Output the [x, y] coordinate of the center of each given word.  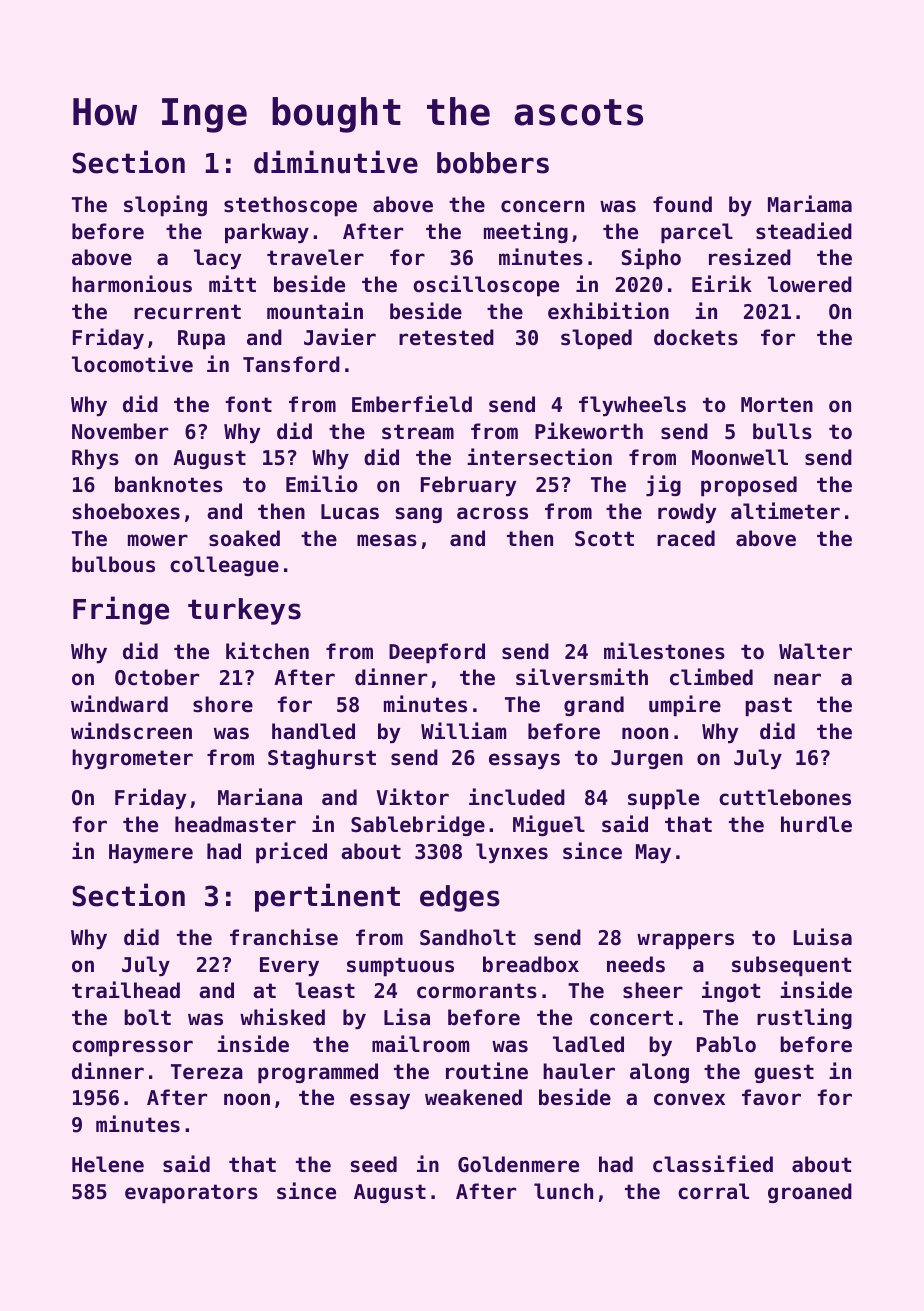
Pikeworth [589, 431]
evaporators [191, 1193]
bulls [782, 431]
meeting [526, 232]
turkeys [244, 611]
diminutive [336, 162]
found [682, 204]
